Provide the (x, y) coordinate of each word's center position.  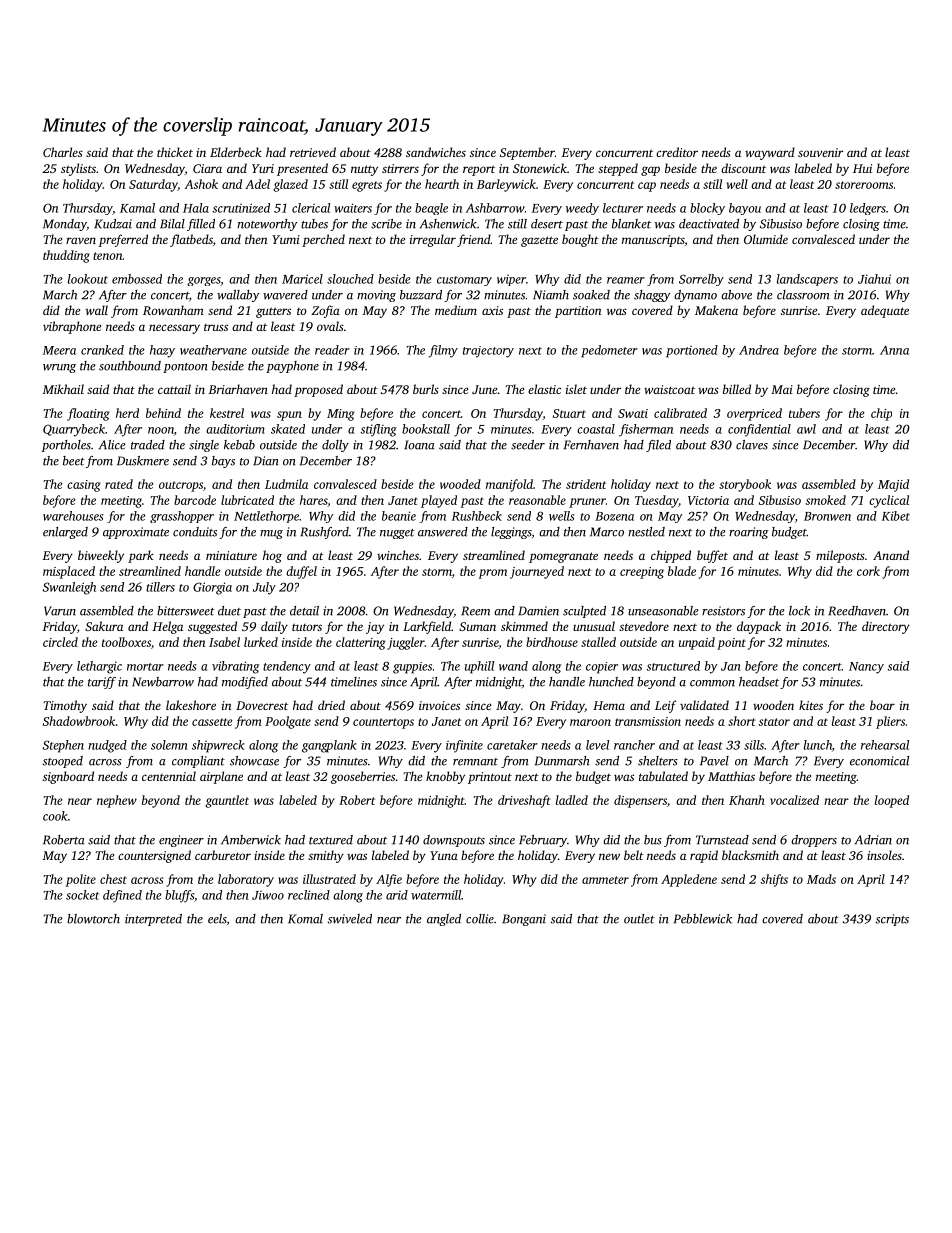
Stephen (63, 746)
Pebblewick (703, 919)
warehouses (73, 516)
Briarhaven (238, 389)
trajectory (488, 352)
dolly (335, 446)
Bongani (524, 920)
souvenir (820, 152)
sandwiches (436, 152)
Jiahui (874, 279)
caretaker (512, 745)
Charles (63, 152)
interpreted (153, 920)
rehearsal (885, 745)
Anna (894, 350)
